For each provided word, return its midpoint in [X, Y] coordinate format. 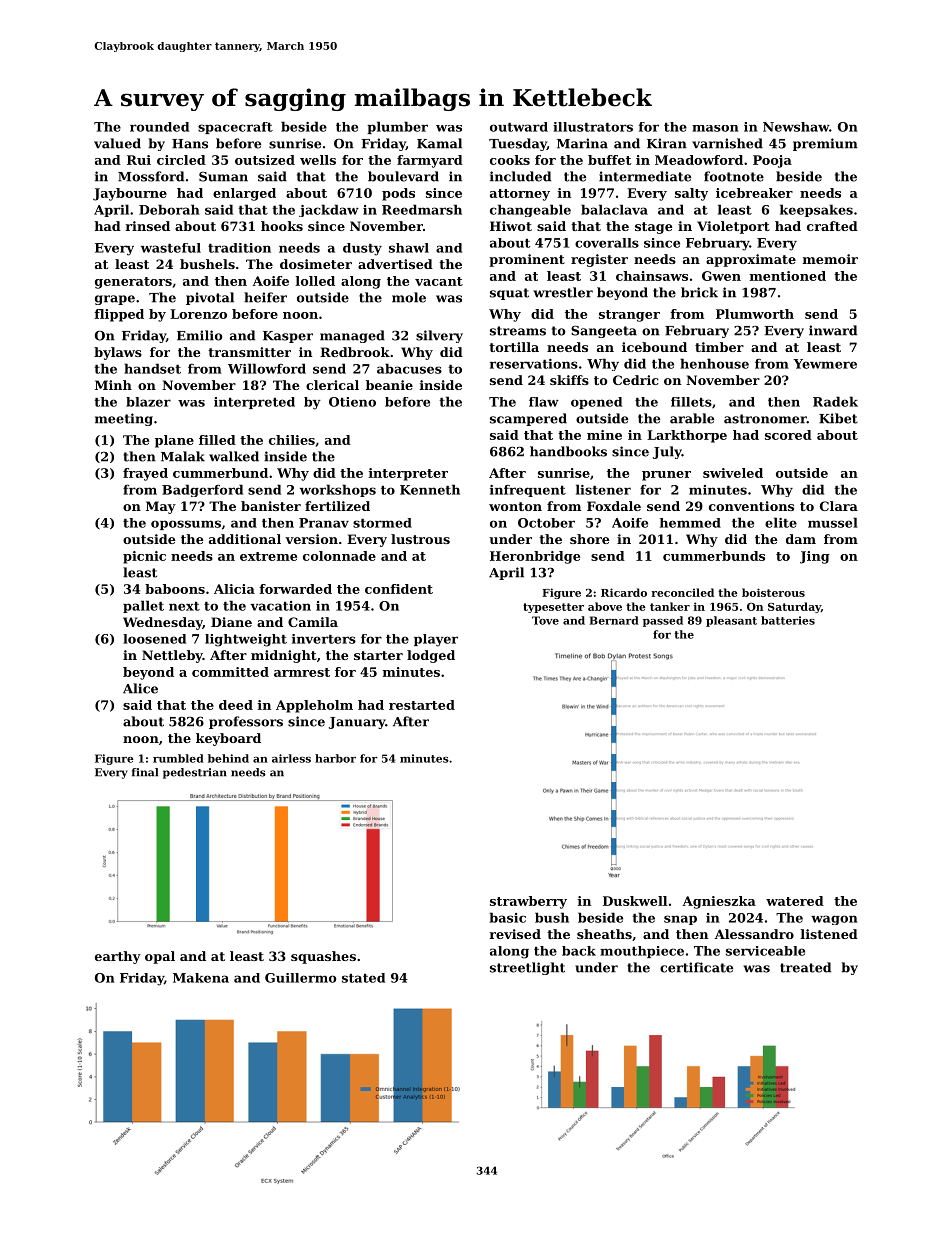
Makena [201, 978]
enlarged [244, 194]
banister [271, 506]
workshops [338, 490]
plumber [397, 127]
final [145, 772]
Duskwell [635, 901]
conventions [751, 506]
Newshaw [796, 127]
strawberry [528, 902]
